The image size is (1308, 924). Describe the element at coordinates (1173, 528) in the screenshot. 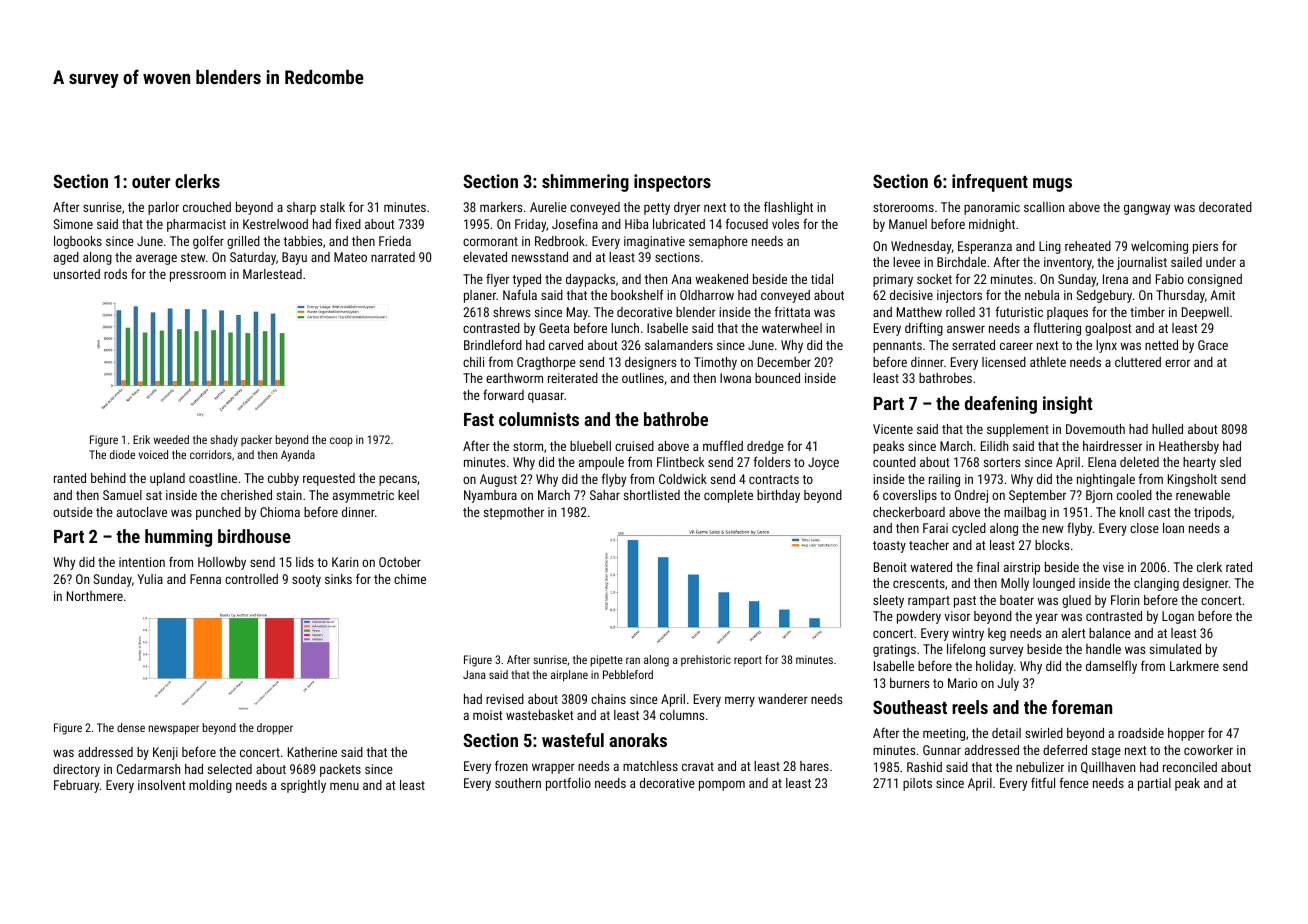

I see `loan` at that location.
